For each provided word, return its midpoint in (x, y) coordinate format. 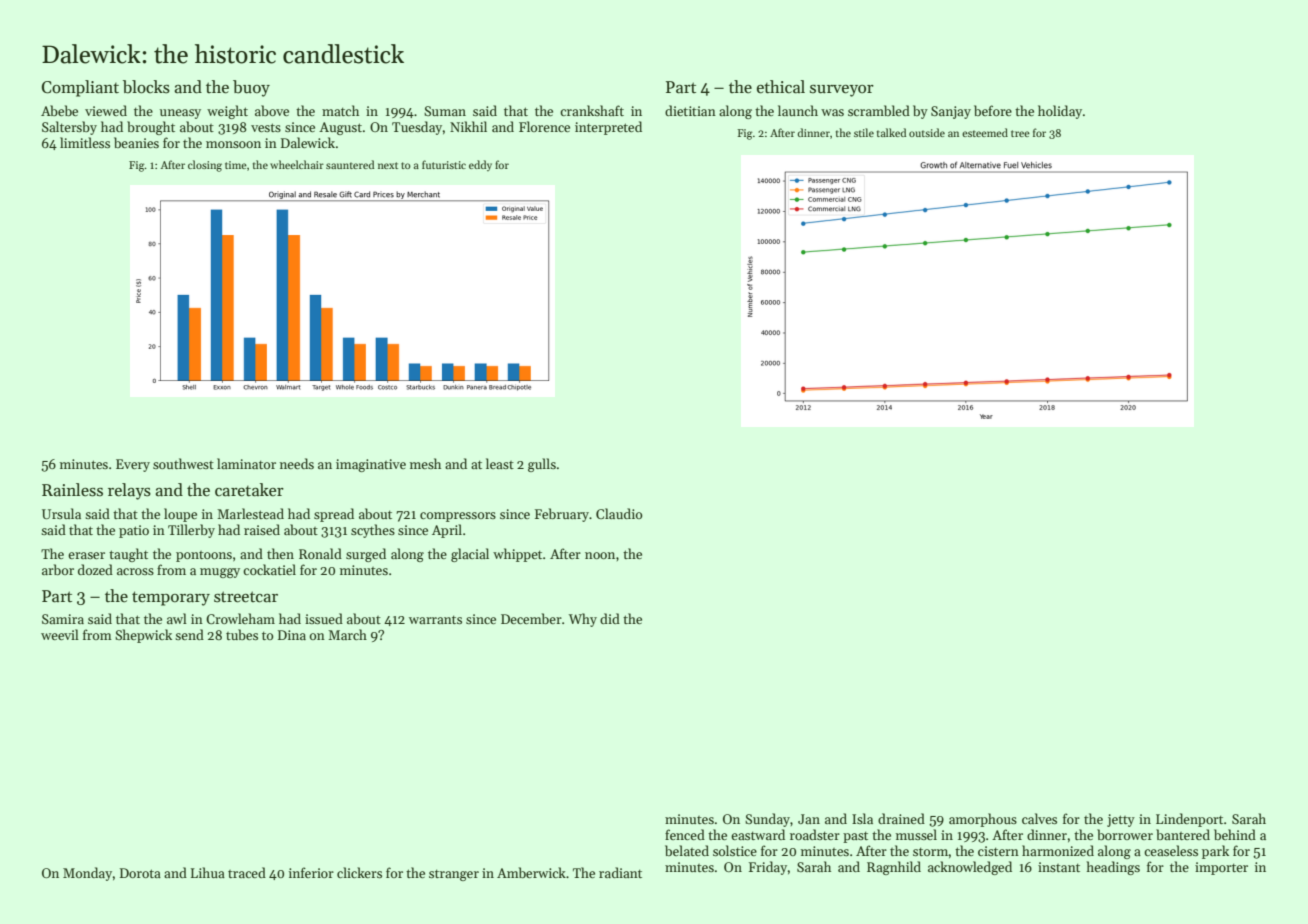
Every (133, 465)
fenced (685, 834)
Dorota (140, 873)
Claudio (619, 513)
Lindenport (1189, 820)
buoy (251, 88)
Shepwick (143, 636)
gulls (542, 465)
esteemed (985, 132)
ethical (781, 87)
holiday (1060, 112)
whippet (517, 555)
